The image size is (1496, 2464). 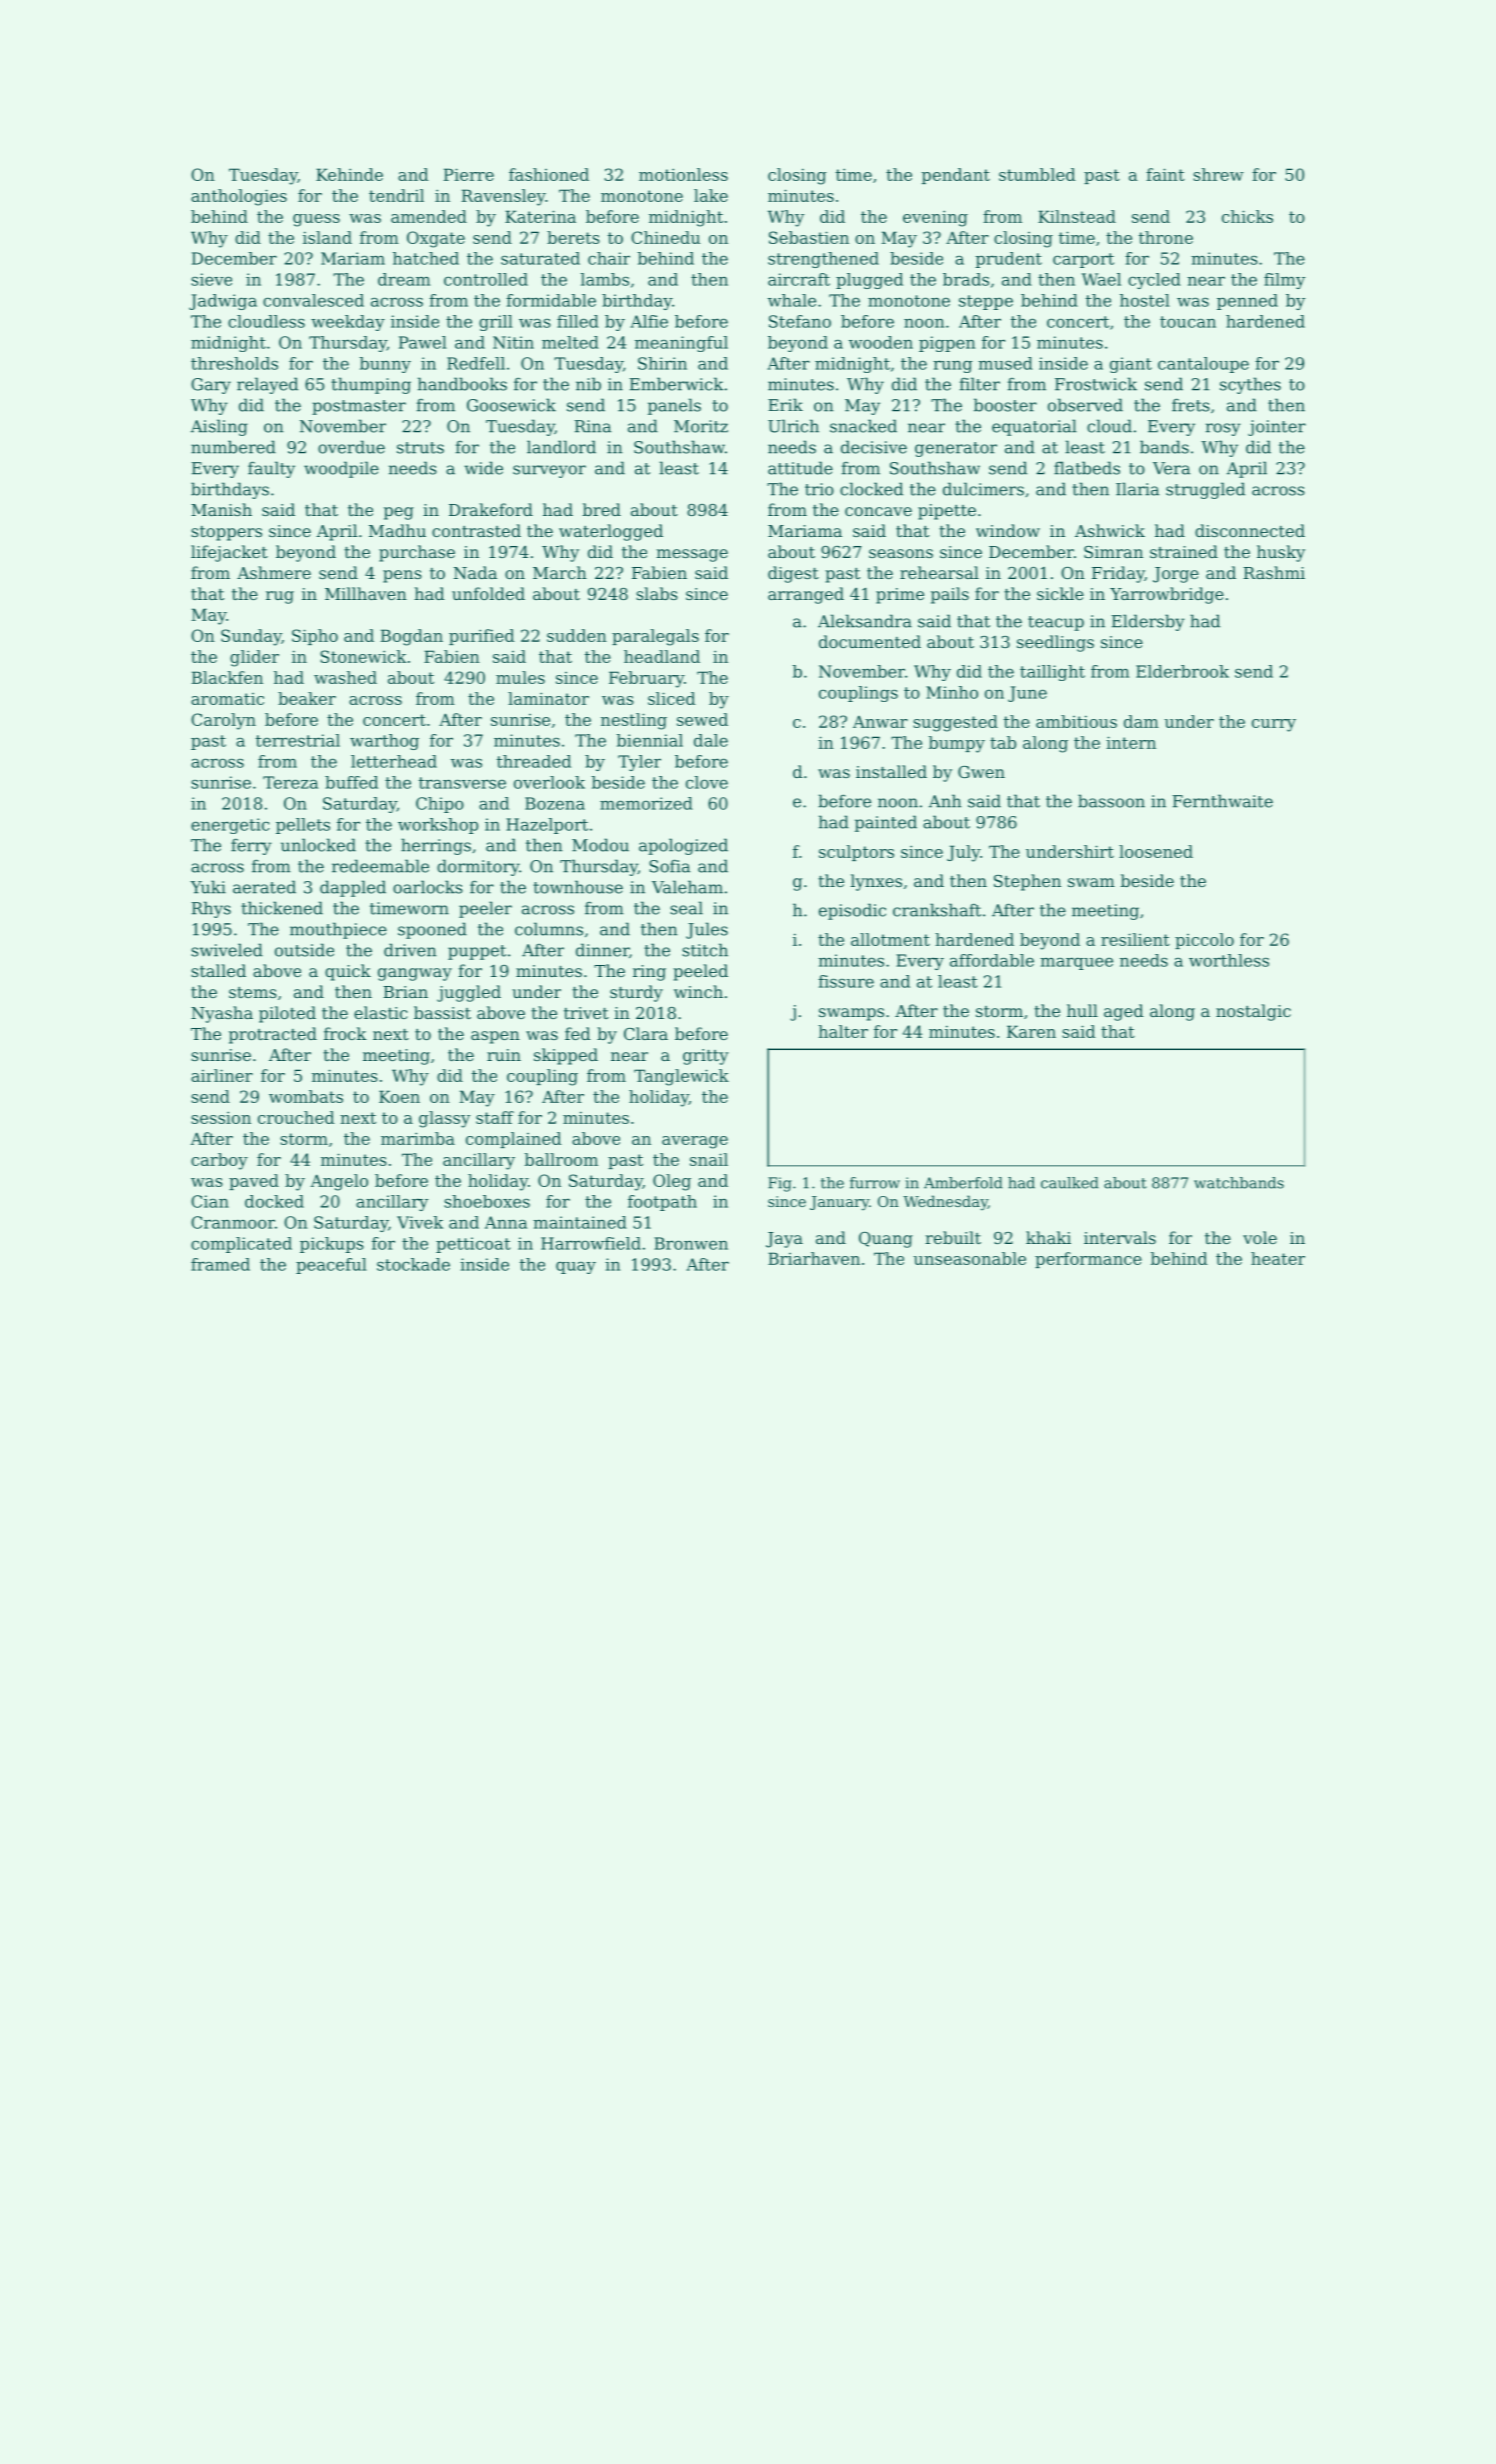 I want to click on faulty, so click(x=271, y=469).
